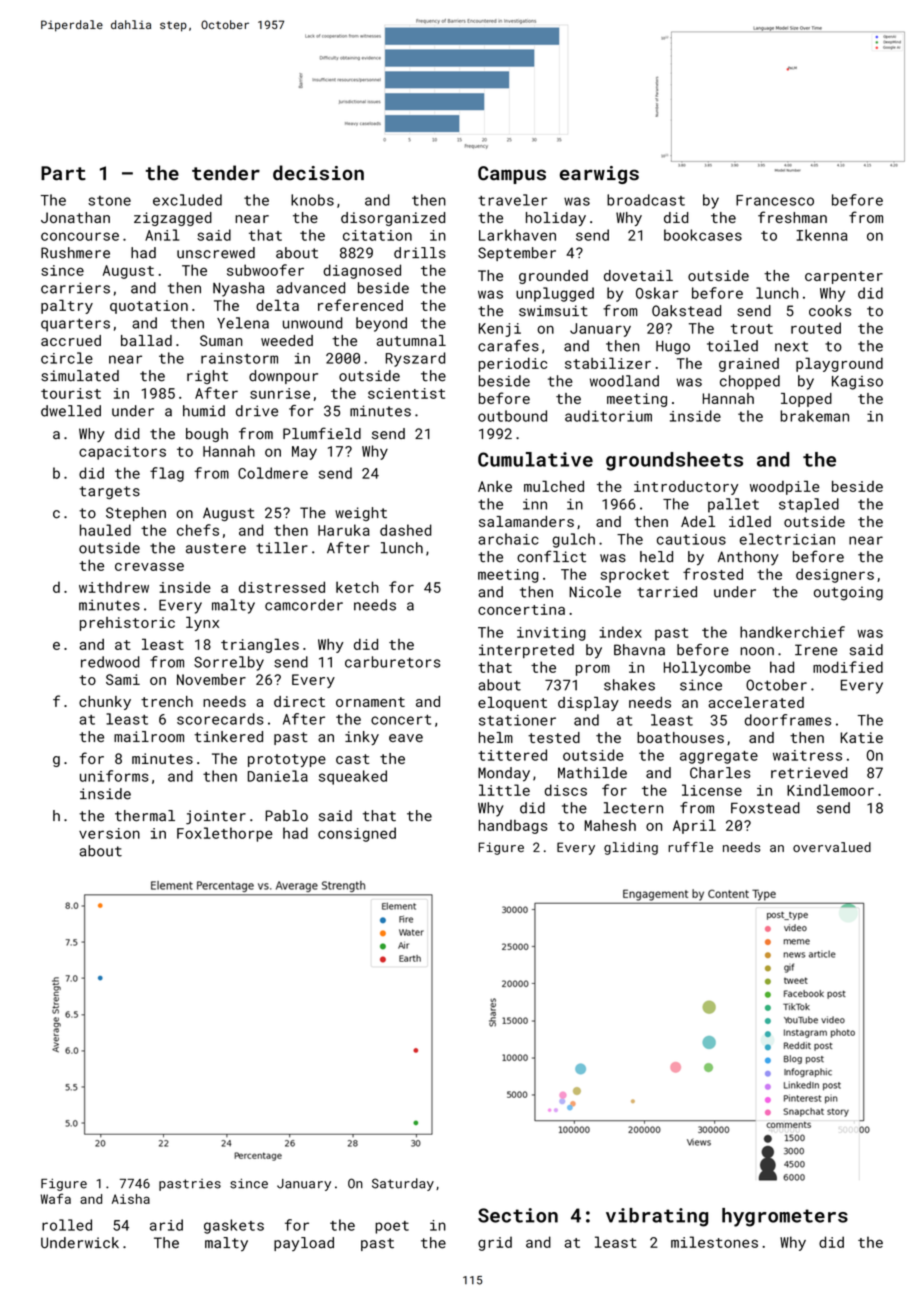 This page has height=1308, width=924. What do you see at coordinates (848, 593) in the page?
I see `outgoing` at bounding box center [848, 593].
